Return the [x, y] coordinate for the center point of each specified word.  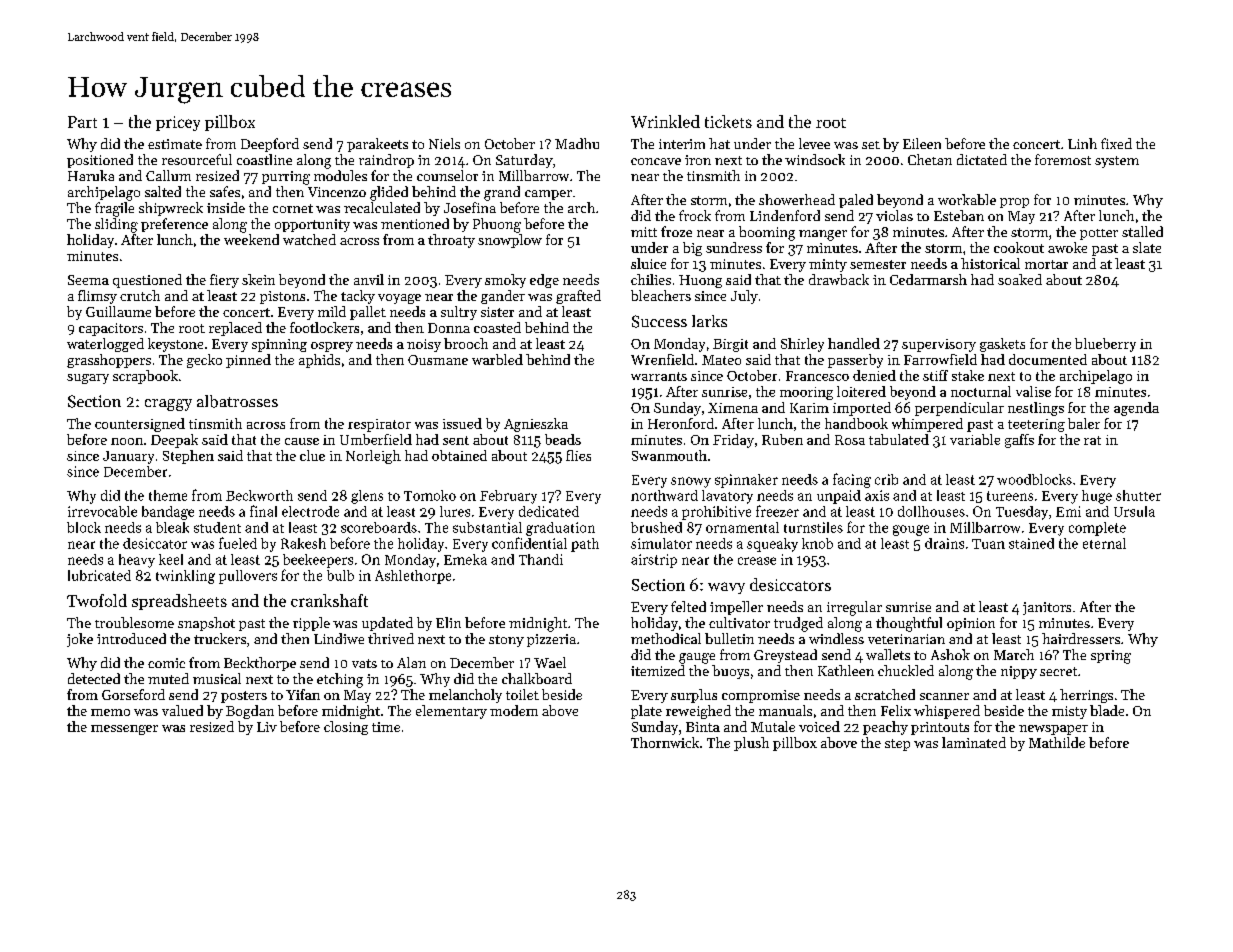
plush [751, 744]
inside [226, 207]
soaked [1020, 279]
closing [346, 728]
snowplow [510, 241]
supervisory [939, 345]
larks [709, 321]
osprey [332, 347]
